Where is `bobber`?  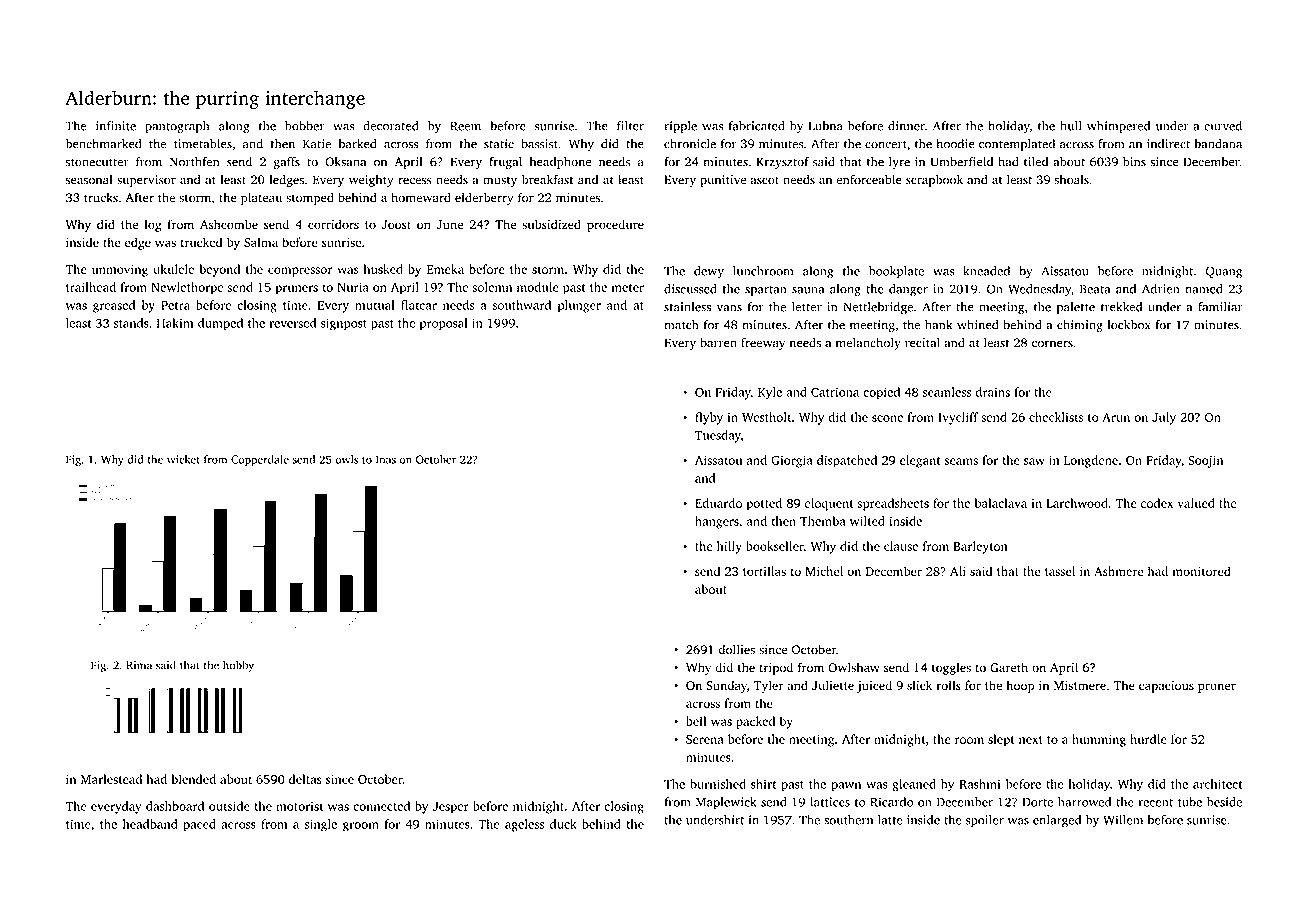 bobber is located at coordinates (304, 126).
